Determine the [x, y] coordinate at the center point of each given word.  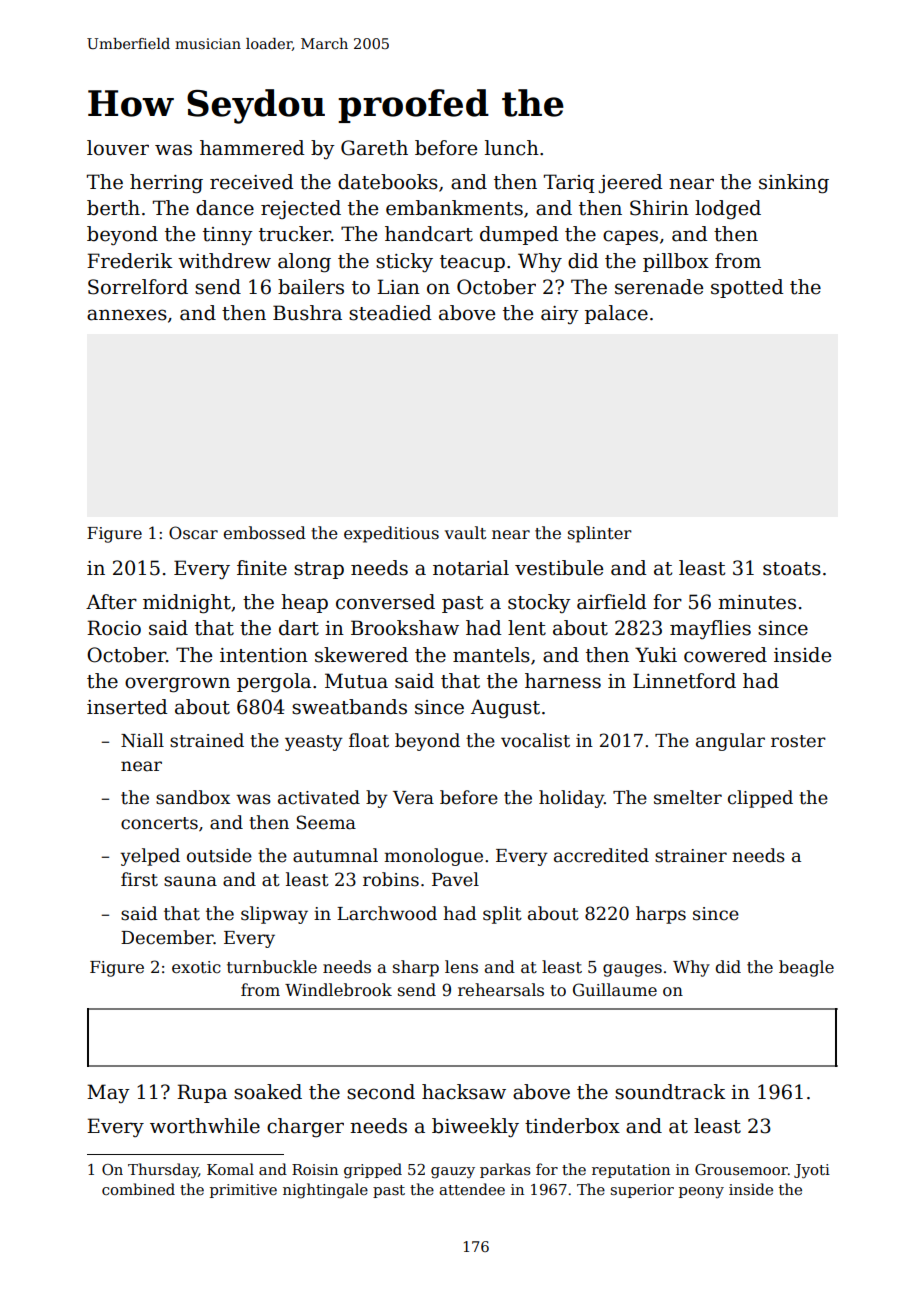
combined [138, 1189]
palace [616, 314]
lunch [512, 148]
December [167, 937]
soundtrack [670, 1092]
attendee [472, 1189]
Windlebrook [338, 990]
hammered [252, 148]
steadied [390, 313]
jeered [630, 183]
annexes [127, 315]
